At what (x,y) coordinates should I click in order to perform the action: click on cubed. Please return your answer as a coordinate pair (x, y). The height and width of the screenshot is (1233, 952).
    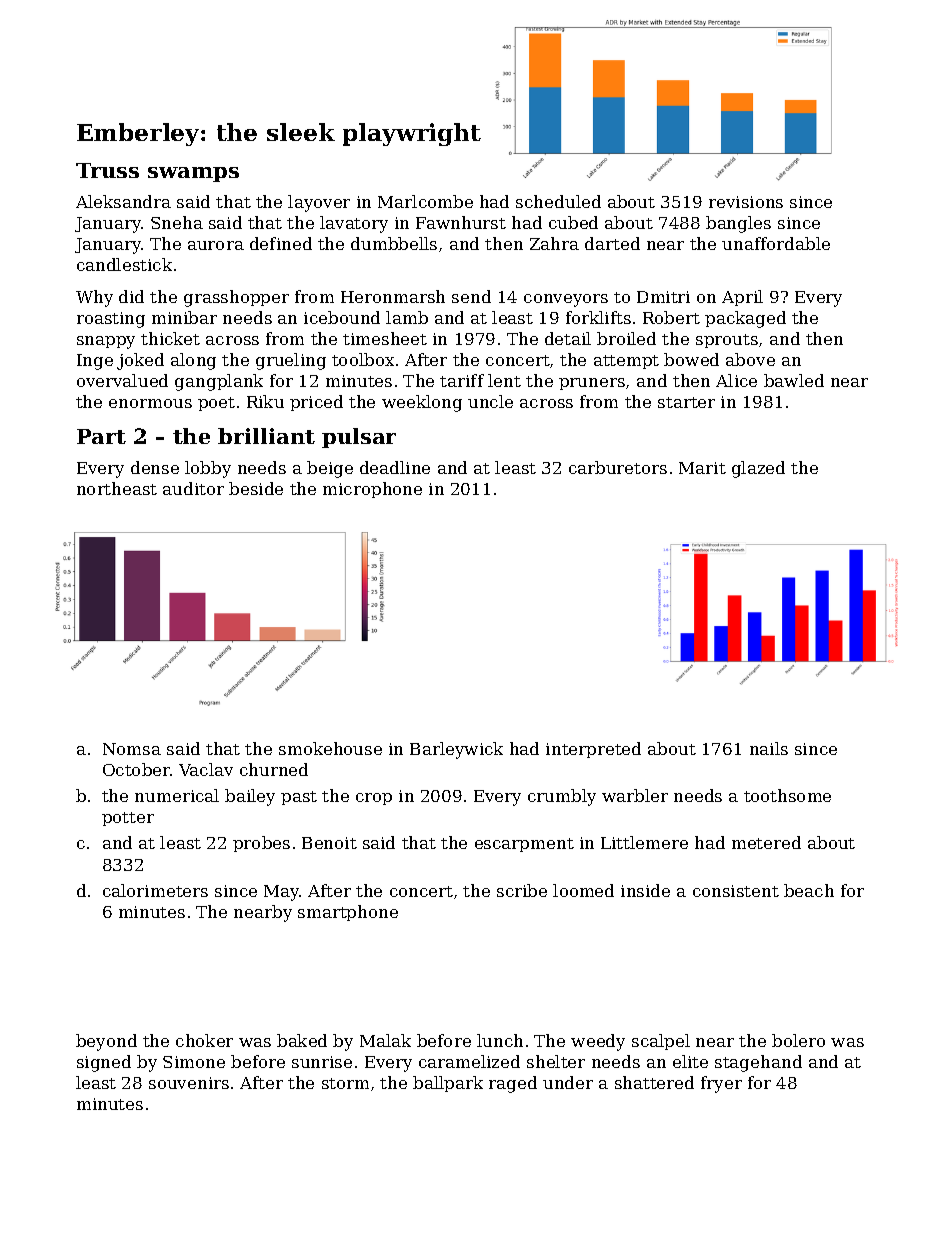
    Looking at the image, I should click on (573, 222).
